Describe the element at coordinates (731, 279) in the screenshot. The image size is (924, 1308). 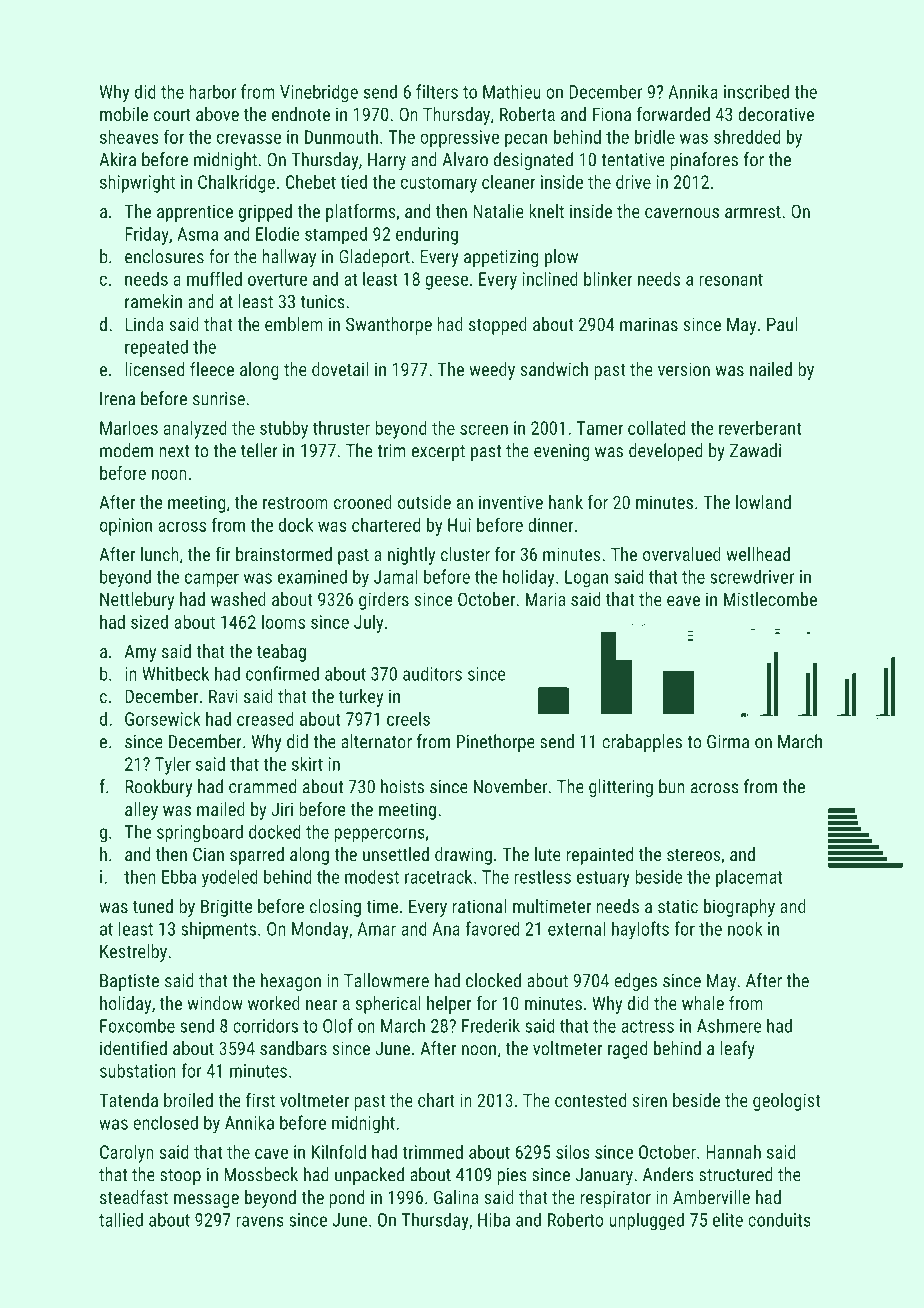
I see `resonant` at that location.
